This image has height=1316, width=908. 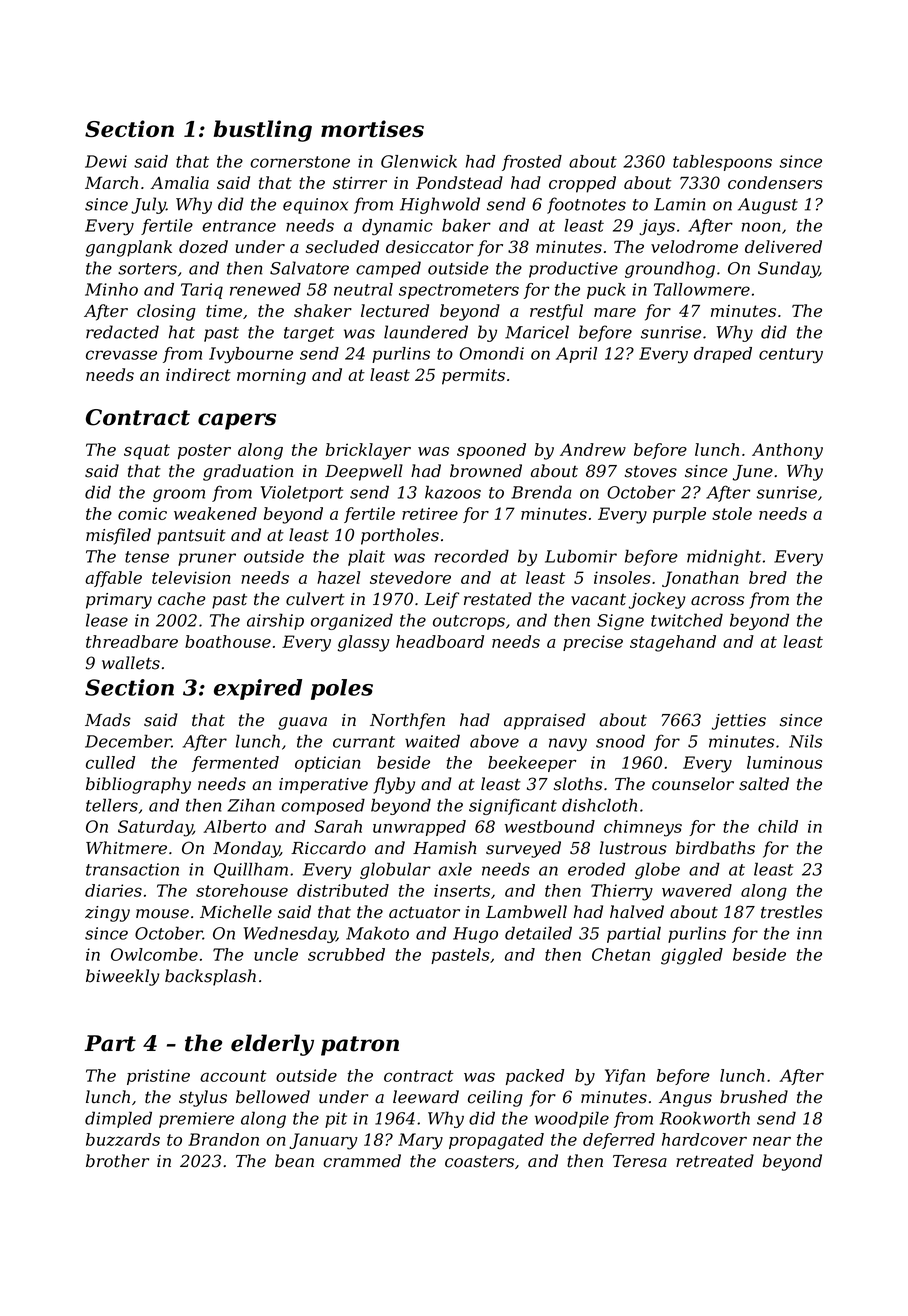 I want to click on gangplank, so click(x=129, y=248).
